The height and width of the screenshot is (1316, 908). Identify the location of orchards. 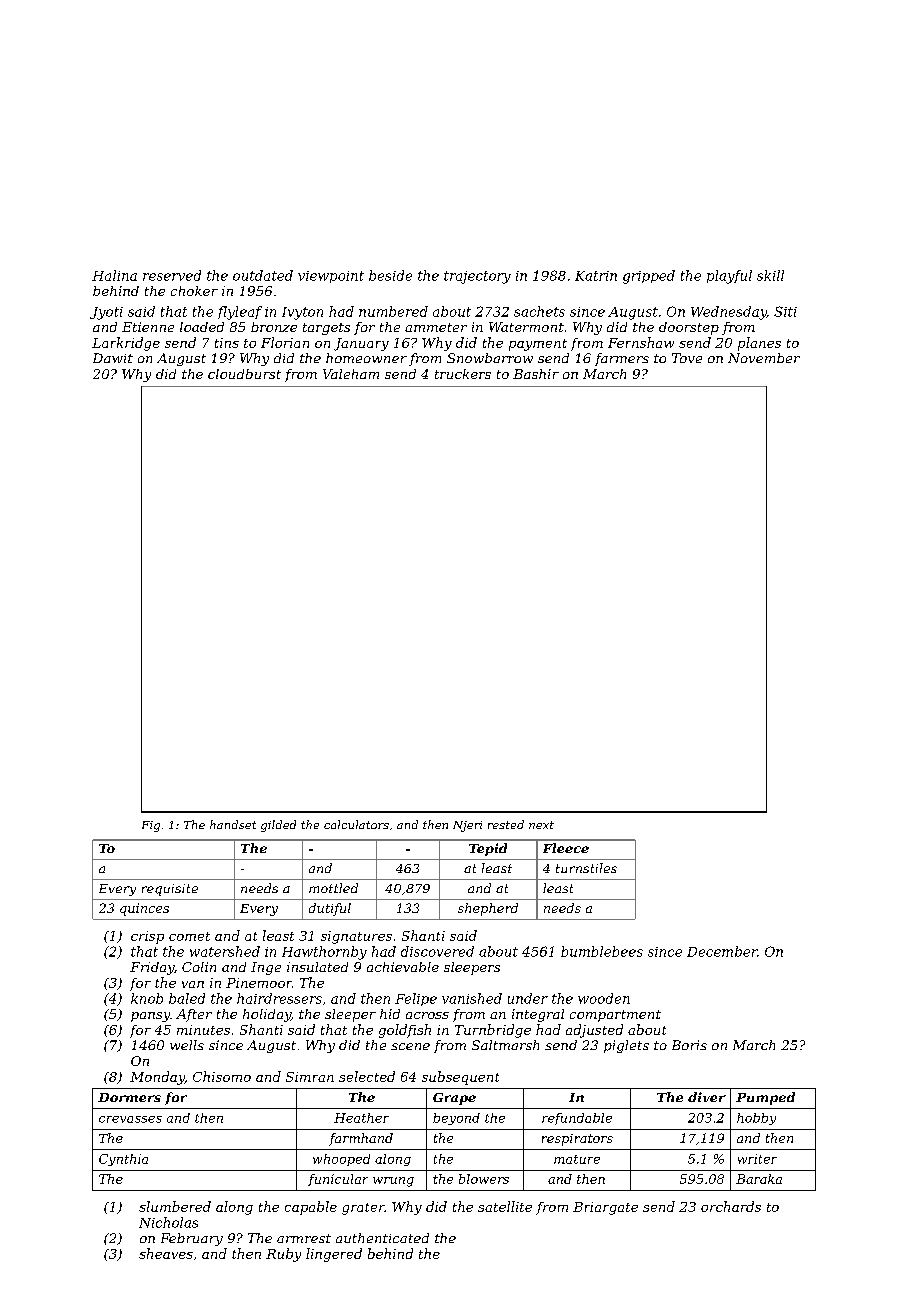
(731, 1206).
